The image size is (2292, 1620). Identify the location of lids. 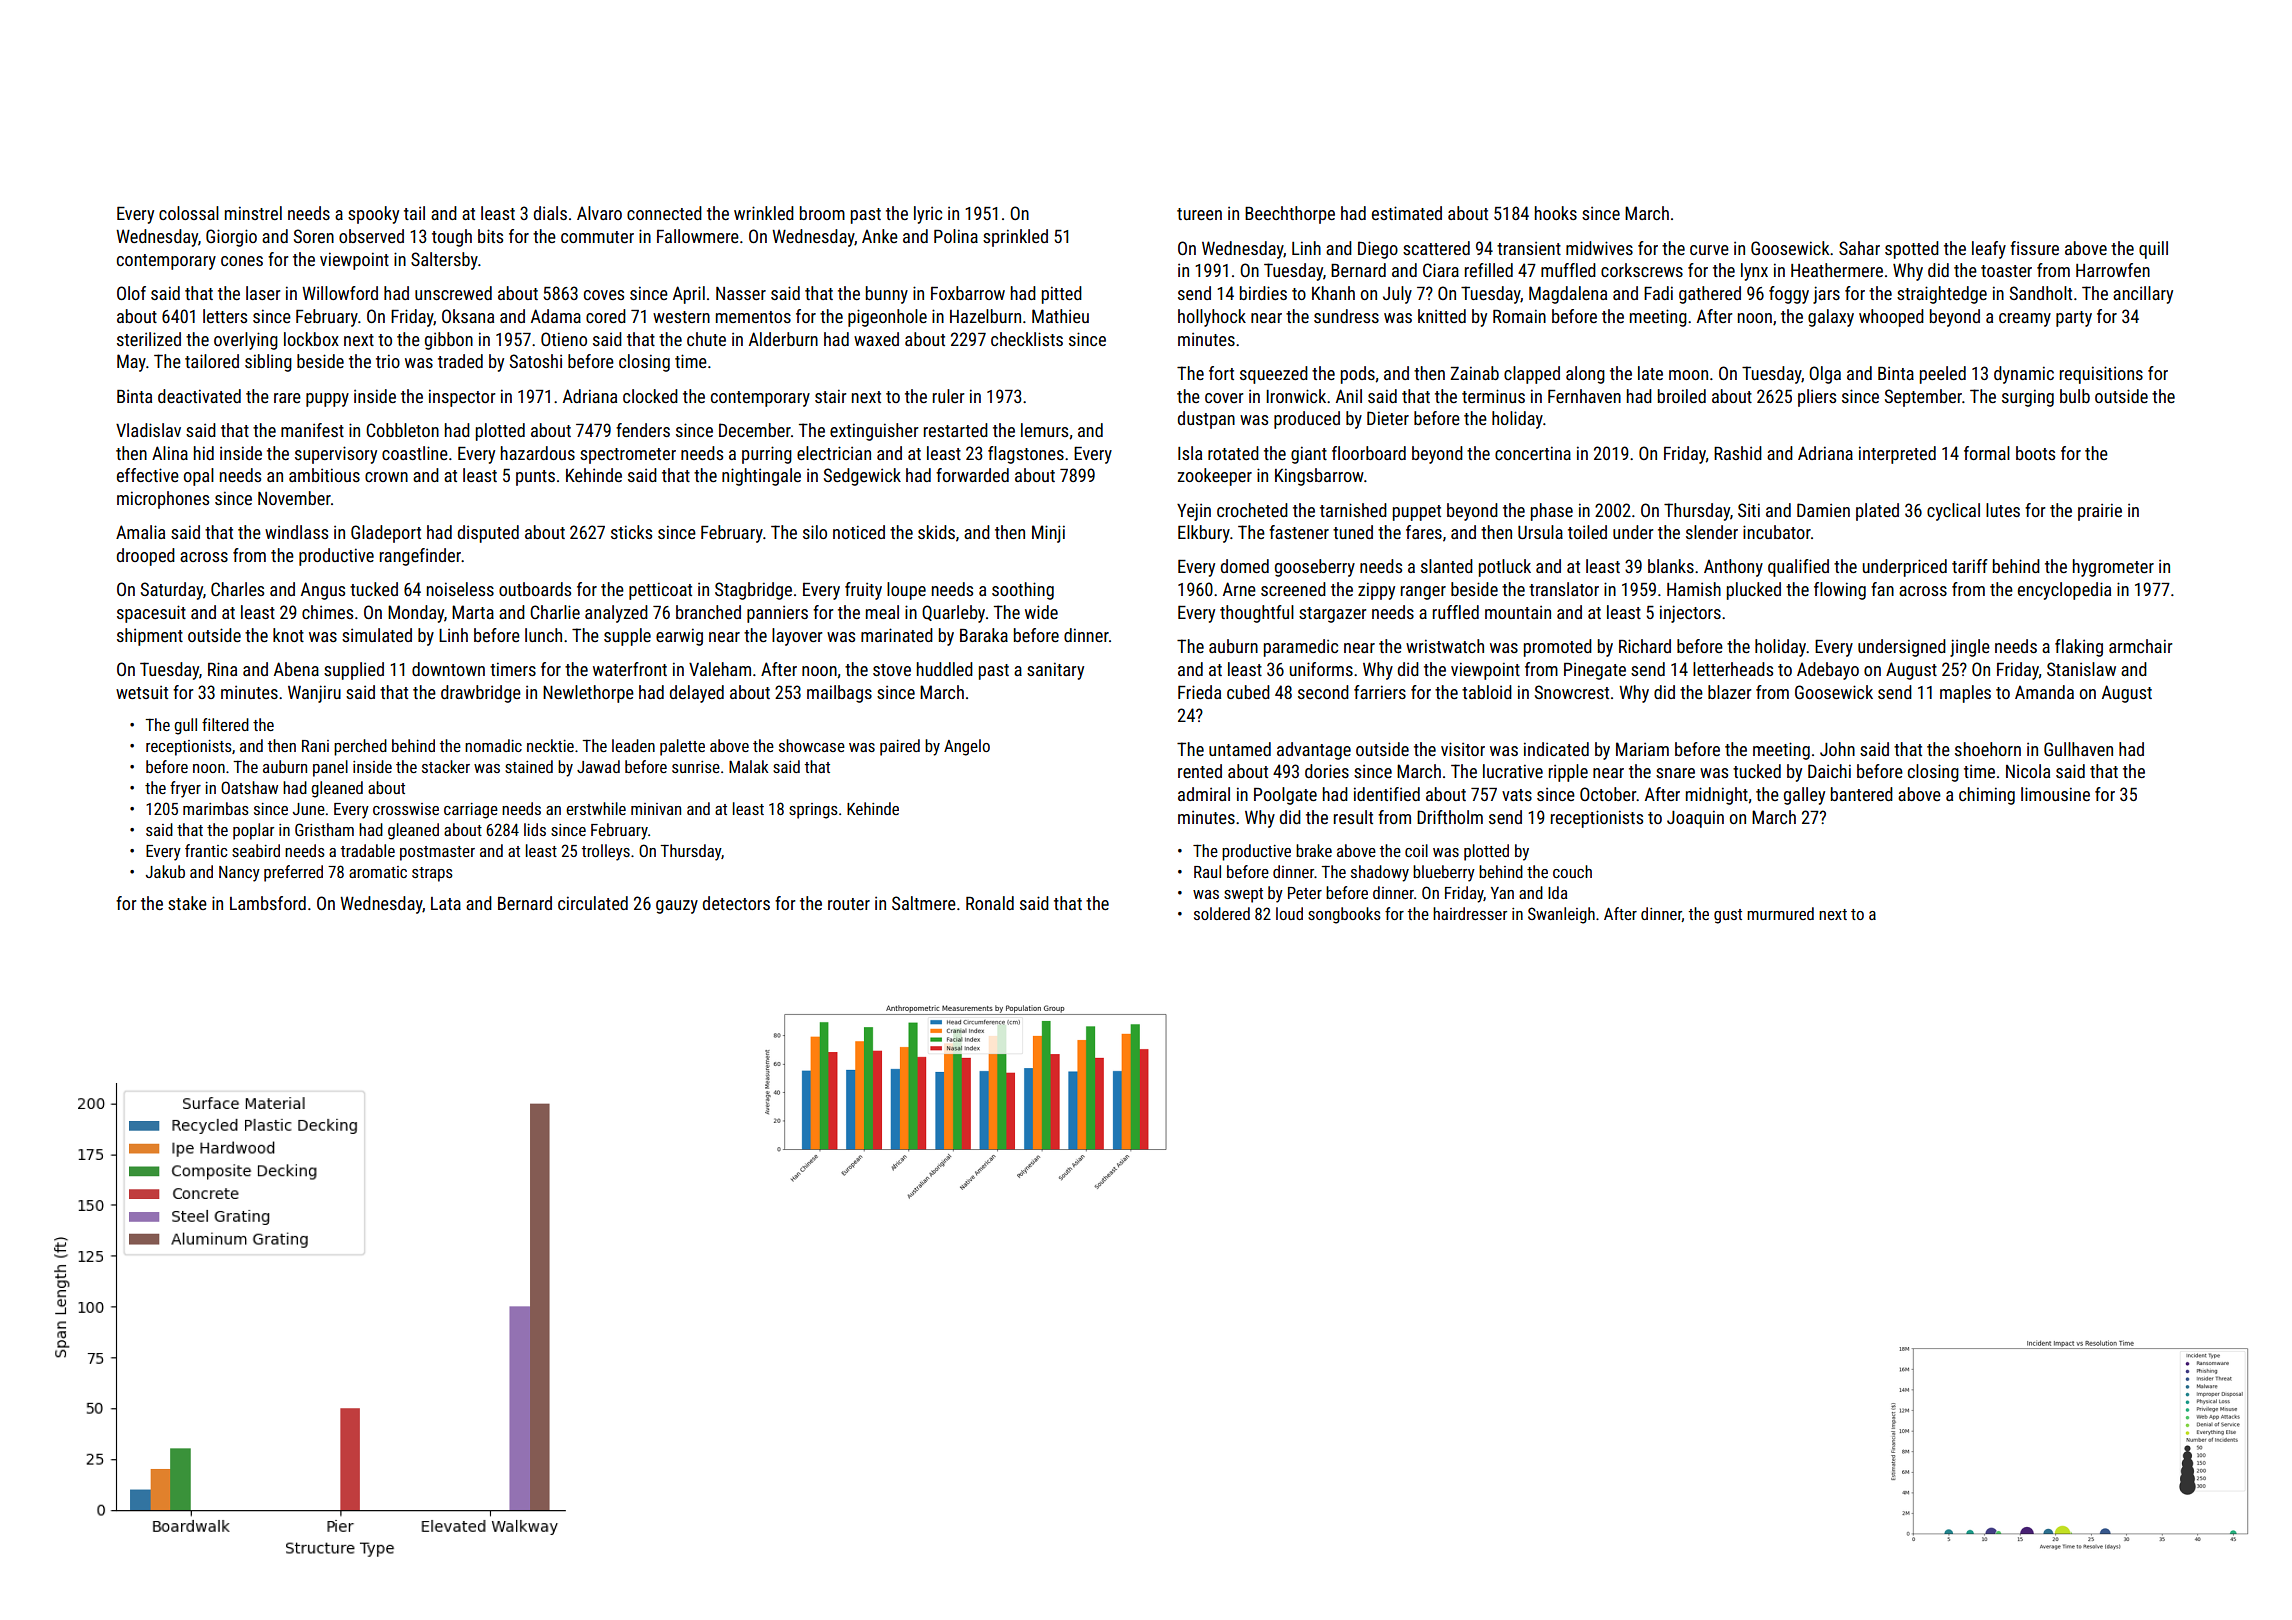
(535, 829).
